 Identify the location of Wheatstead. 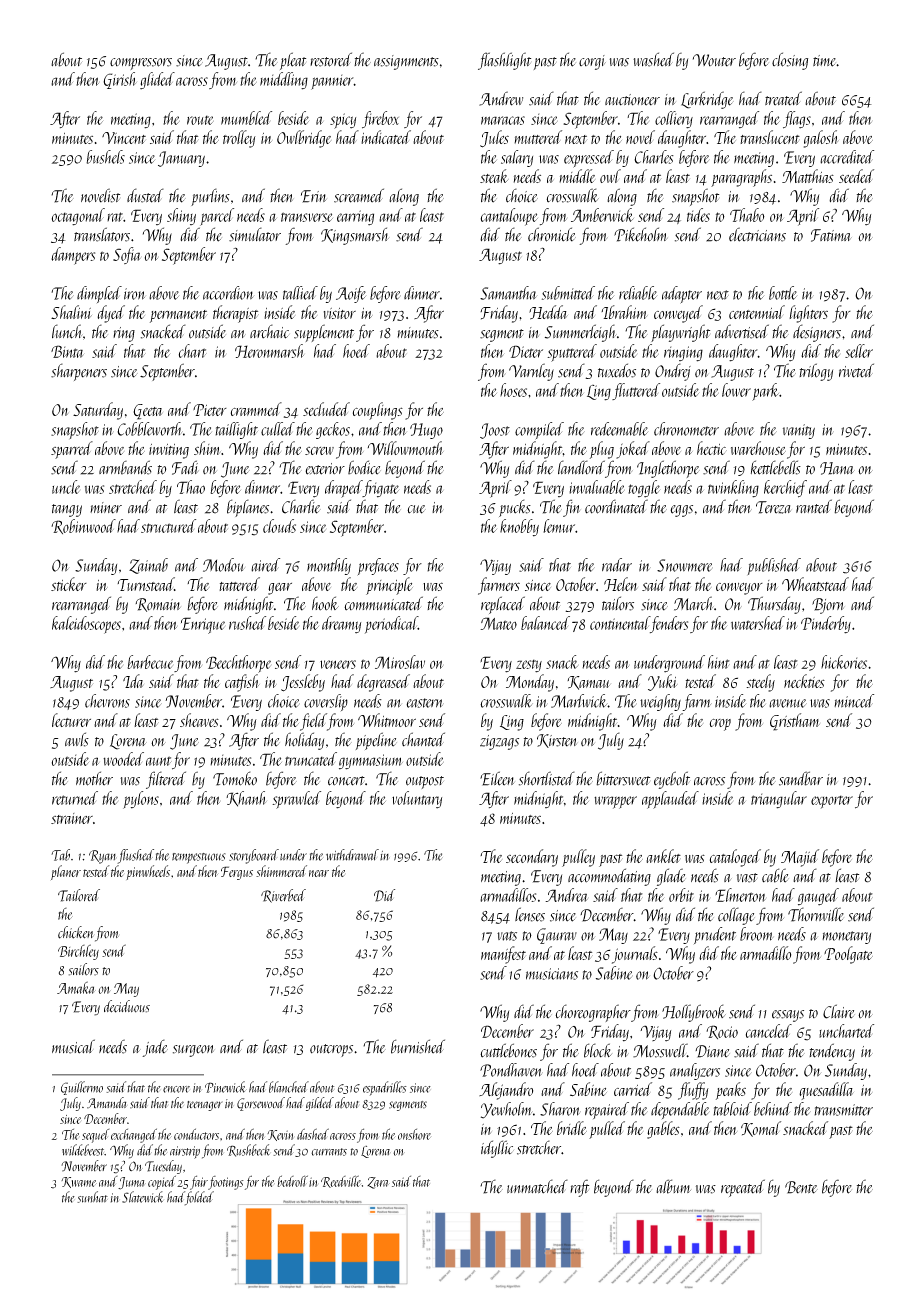
(815, 584).
